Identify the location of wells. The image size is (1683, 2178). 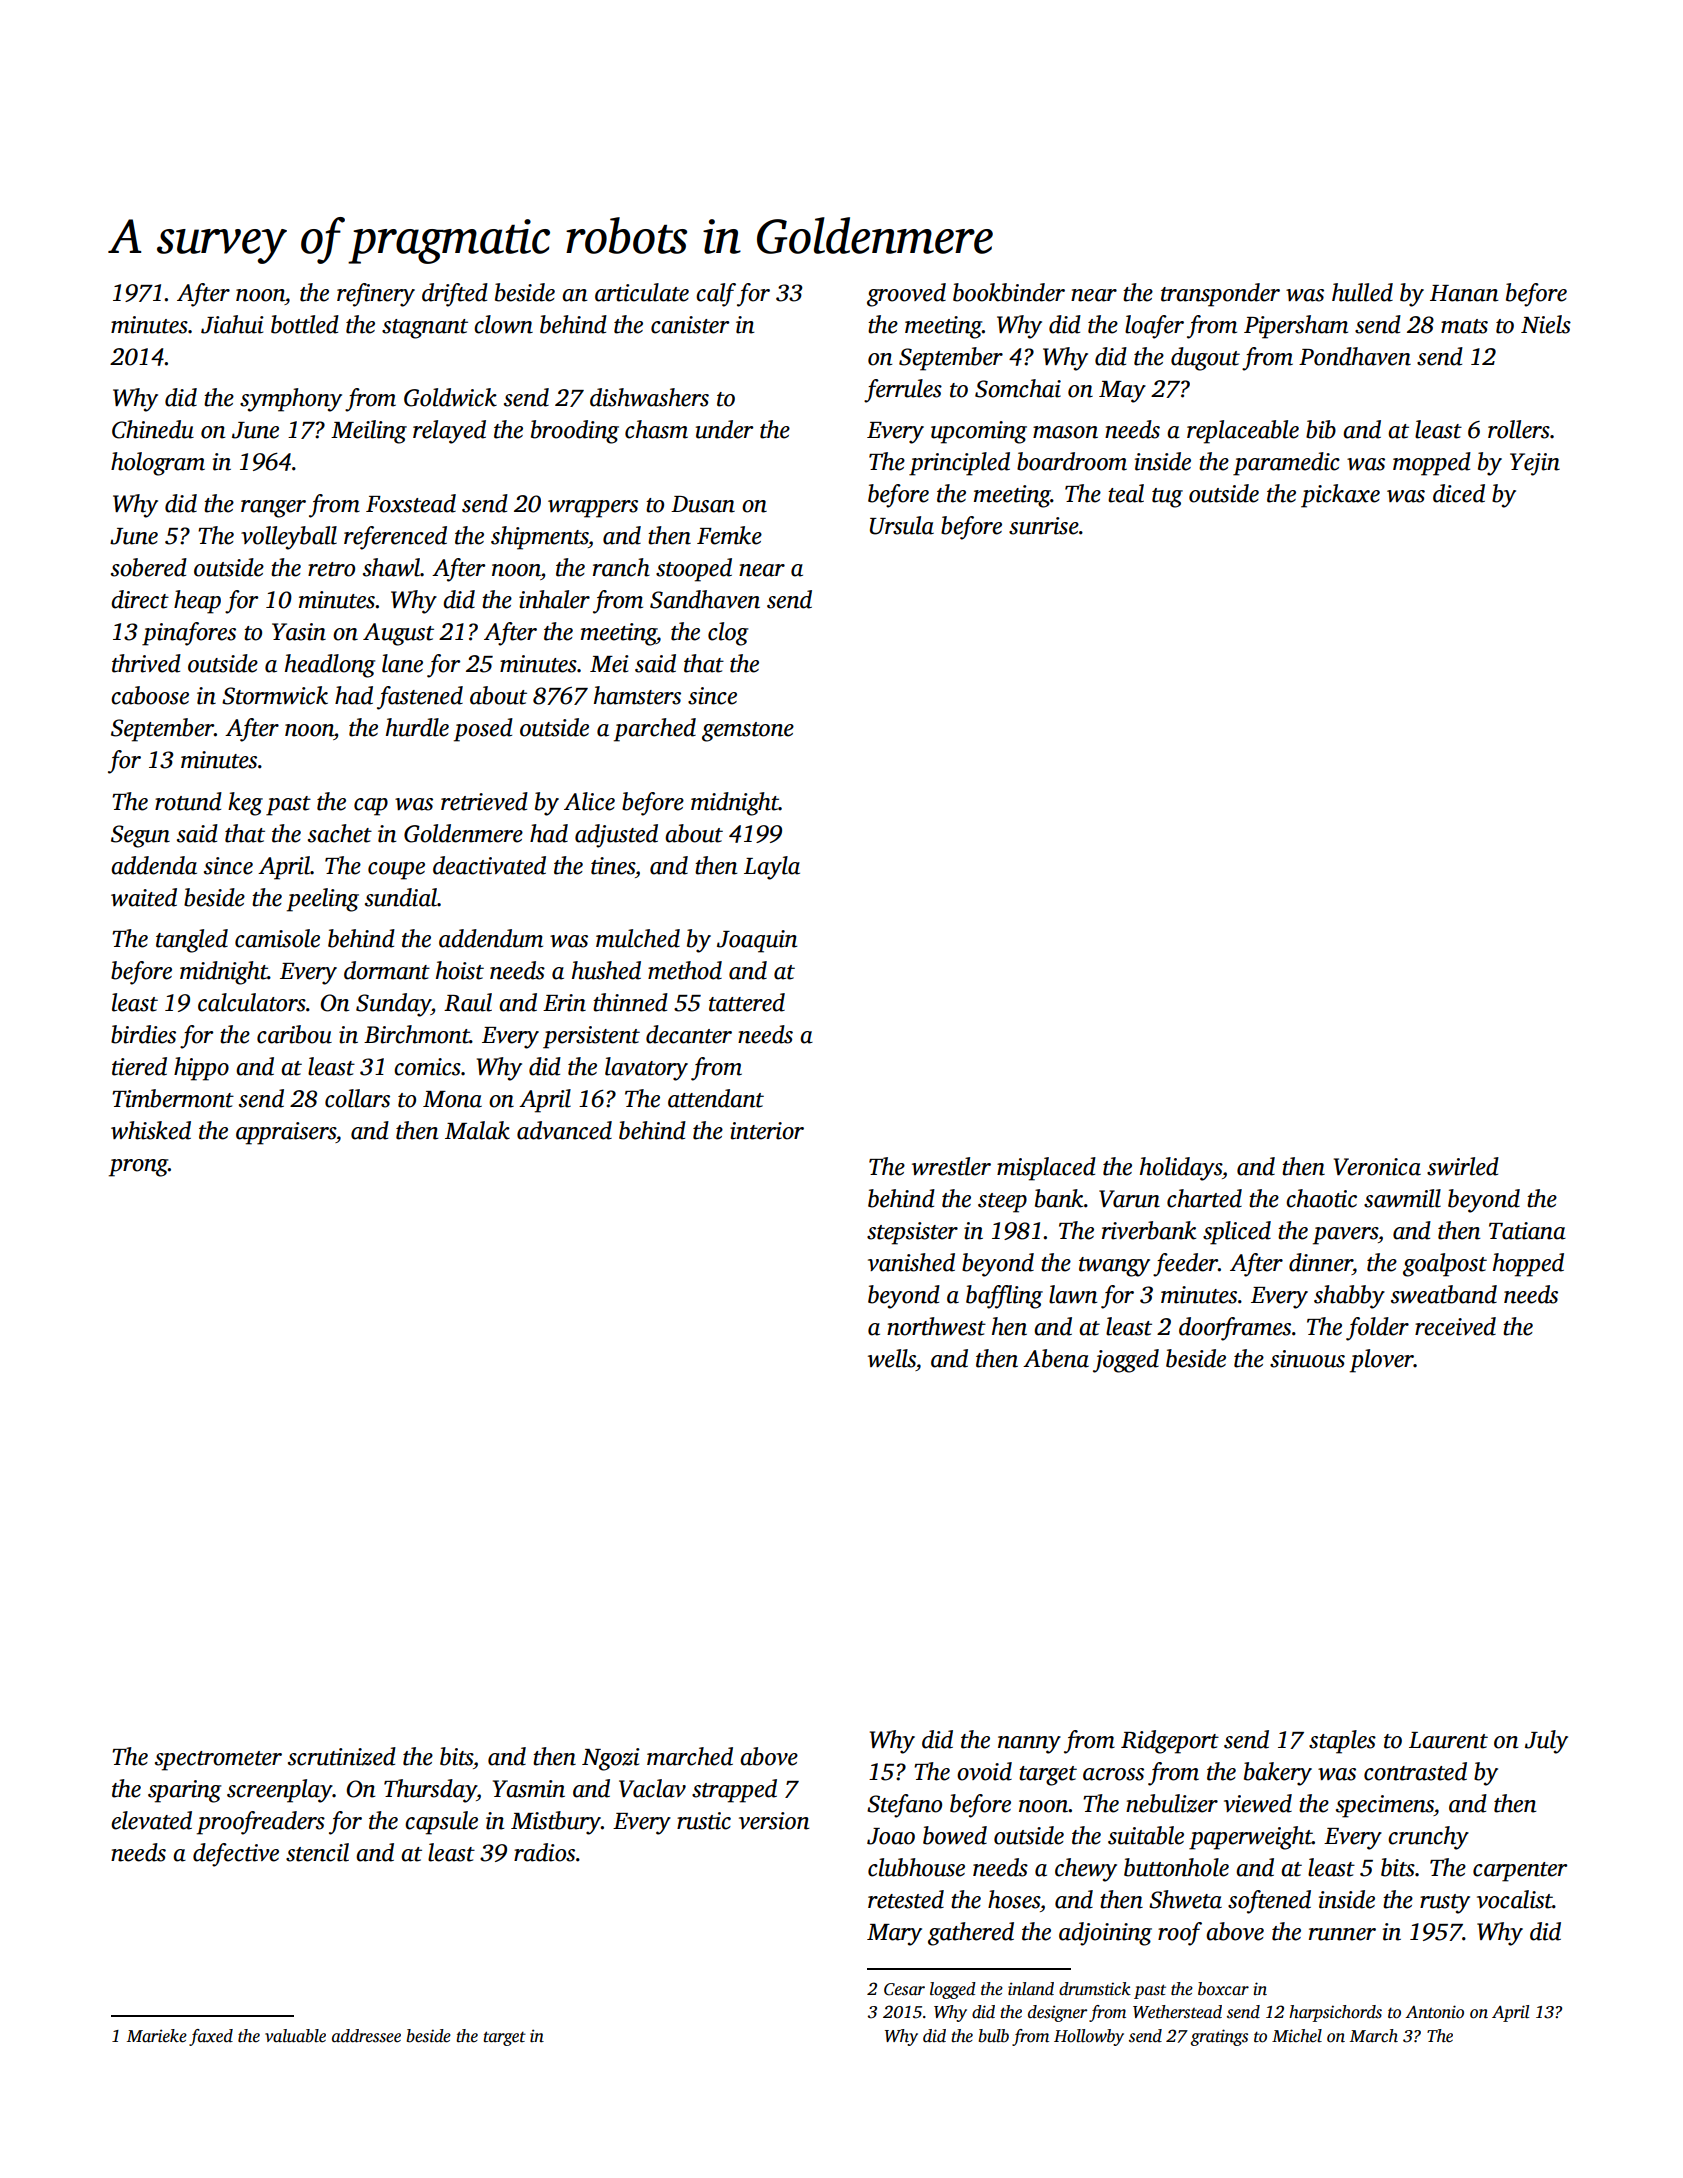
(892, 1358).
